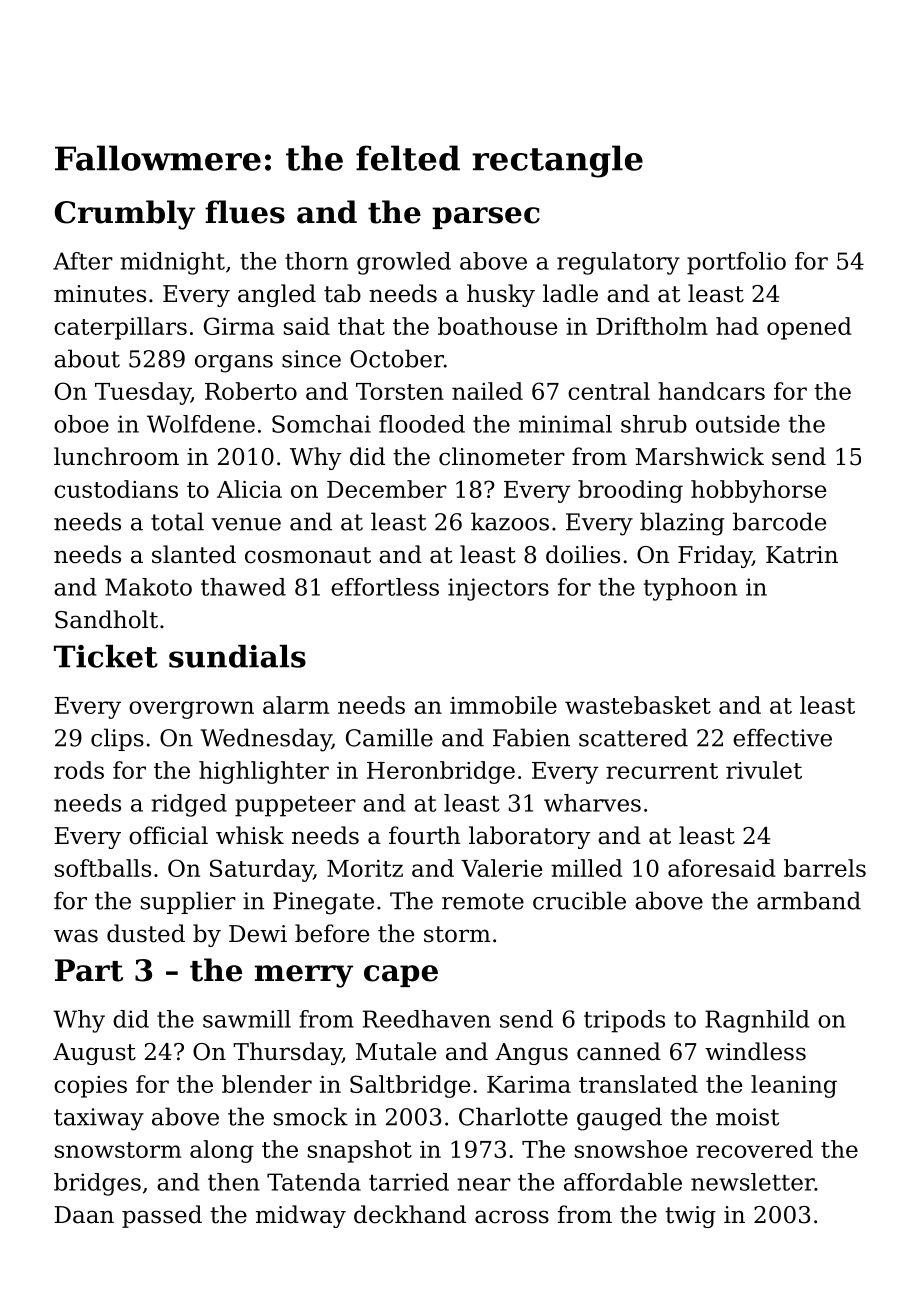 The width and height of the screenshot is (924, 1311). I want to click on kazoos, so click(510, 521).
